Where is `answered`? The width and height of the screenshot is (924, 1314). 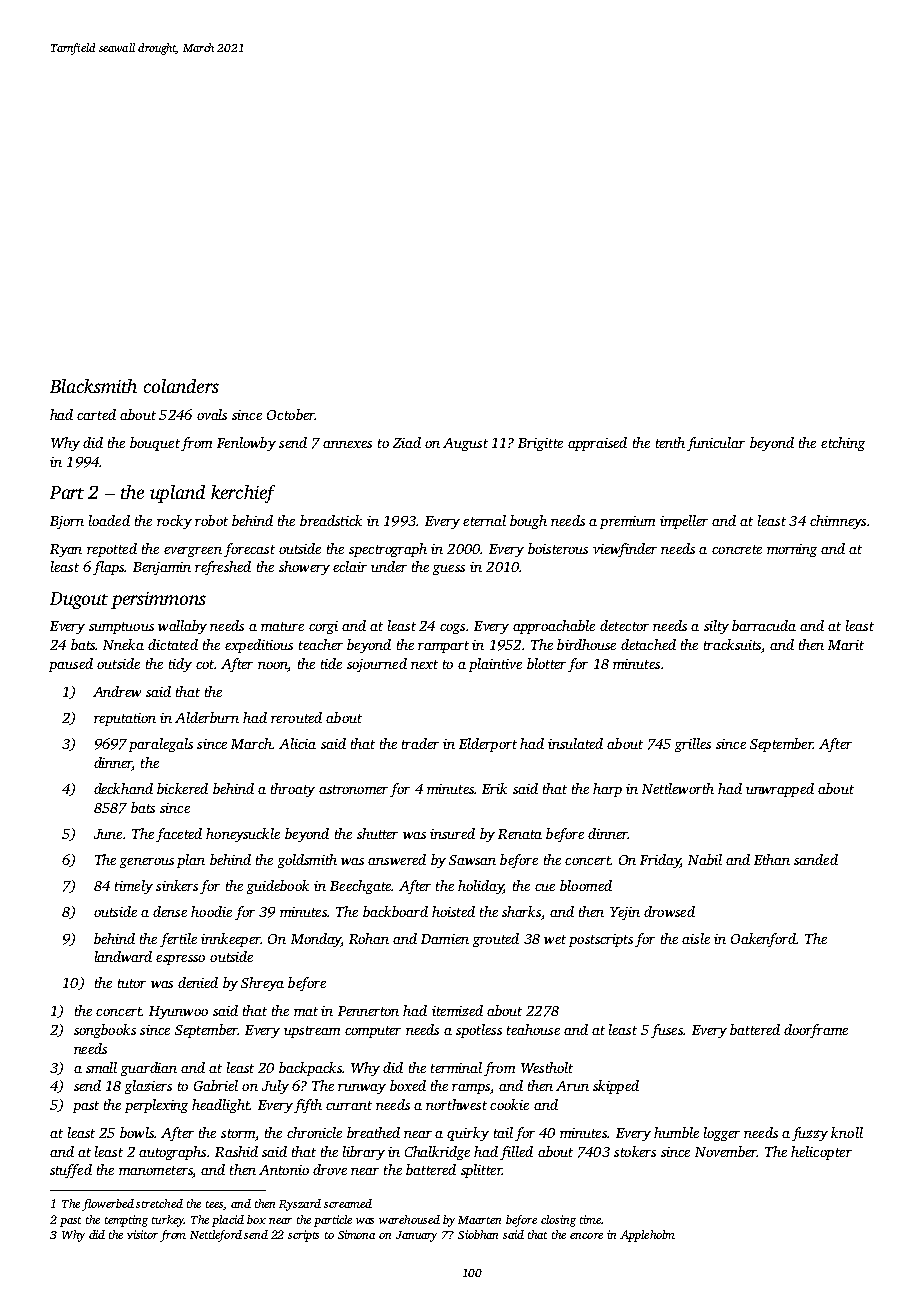 answered is located at coordinates (397, 859).
